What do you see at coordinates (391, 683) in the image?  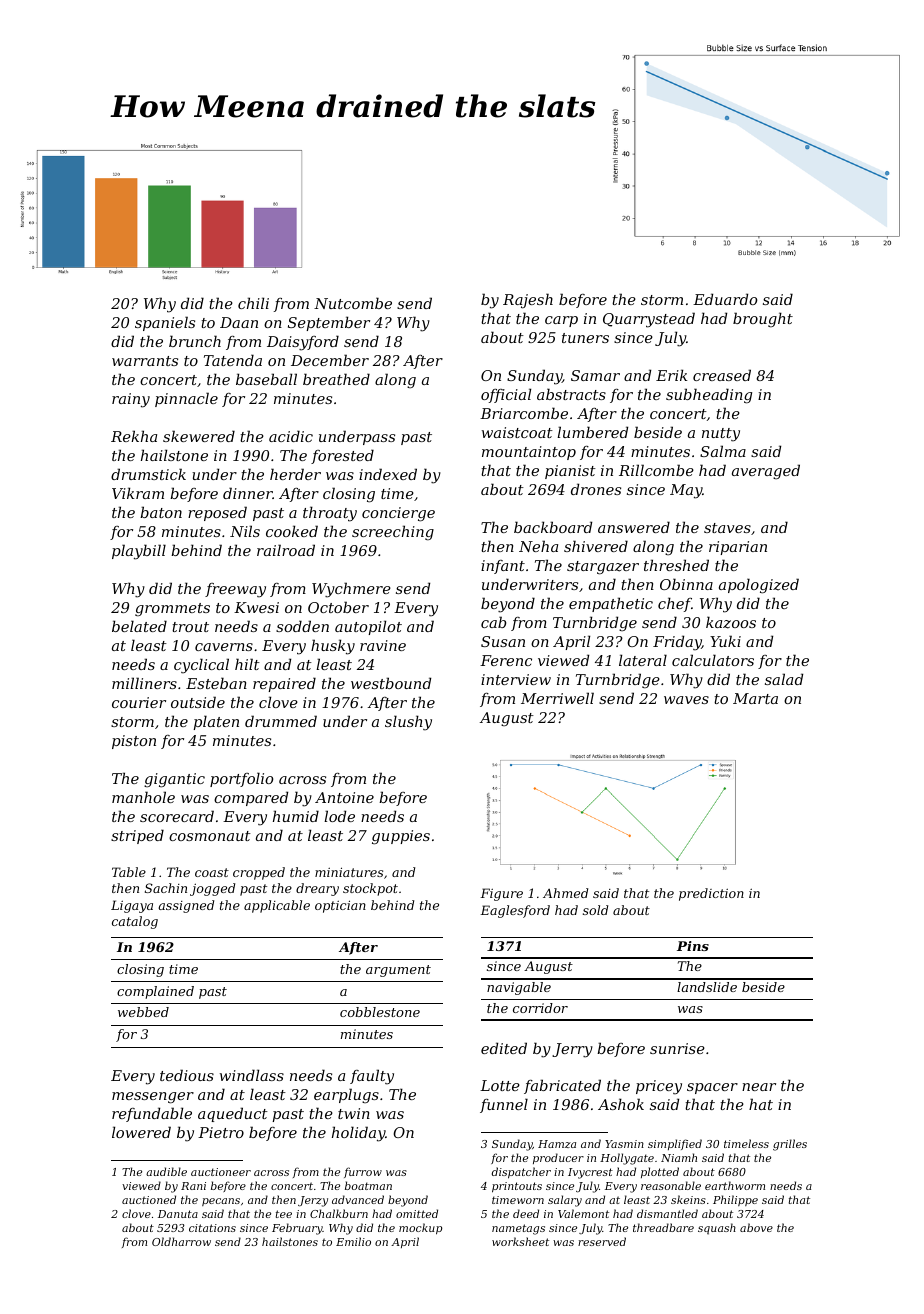 I see `westbound` at bounding box center [391, 683].
